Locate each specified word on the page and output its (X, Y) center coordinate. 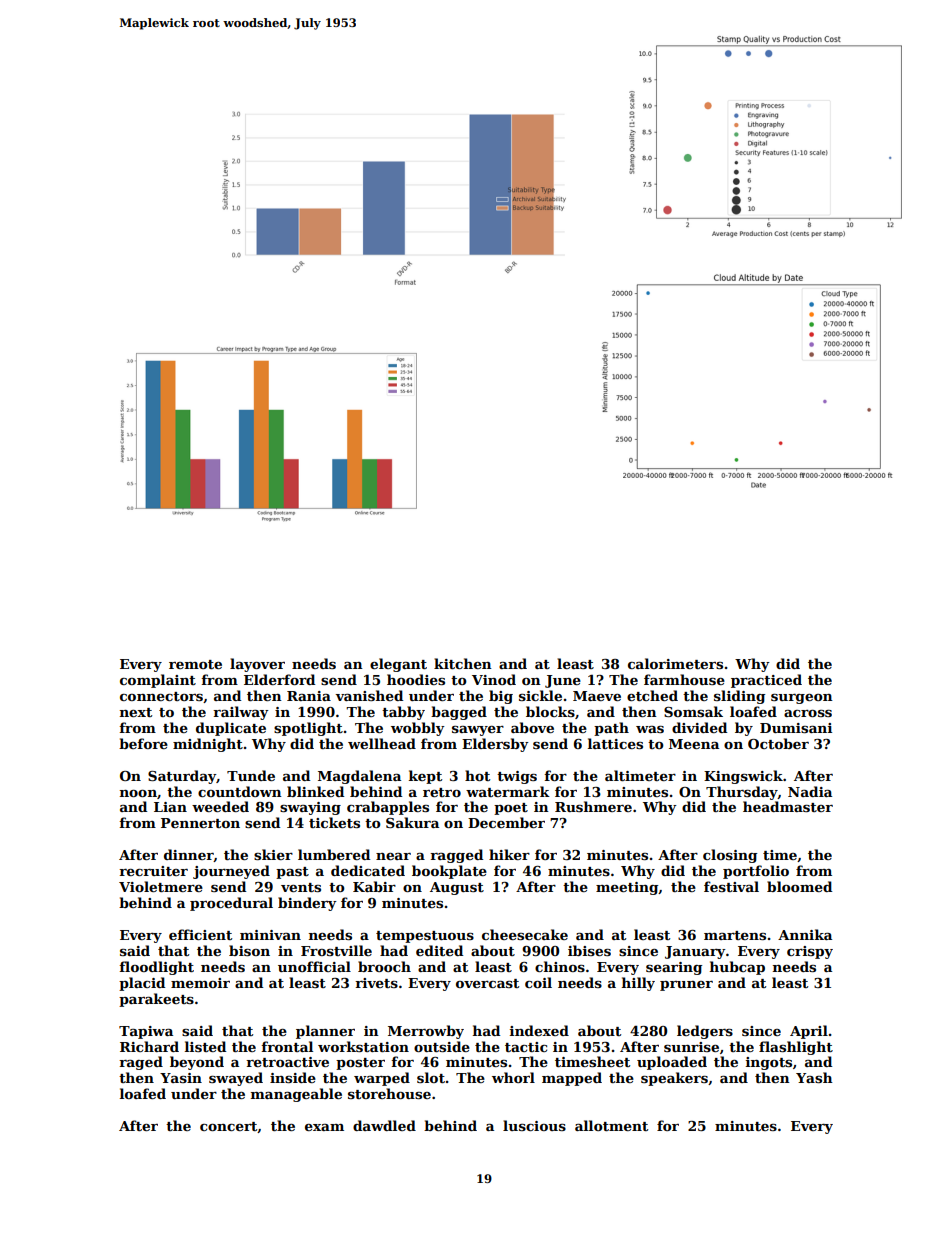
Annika (805, 934)
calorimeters (675, 663)
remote (195, 664)
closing (730, 856)
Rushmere (593, 806)
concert (229, 1127)
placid (142, 984)
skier (273, 854)
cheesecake (525, 934)
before (143, 743)
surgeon (802, 699)
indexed (539, 1030)
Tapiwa (146, 1032)
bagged (459, 713)
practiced (766, 681)
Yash (814, 1077)
